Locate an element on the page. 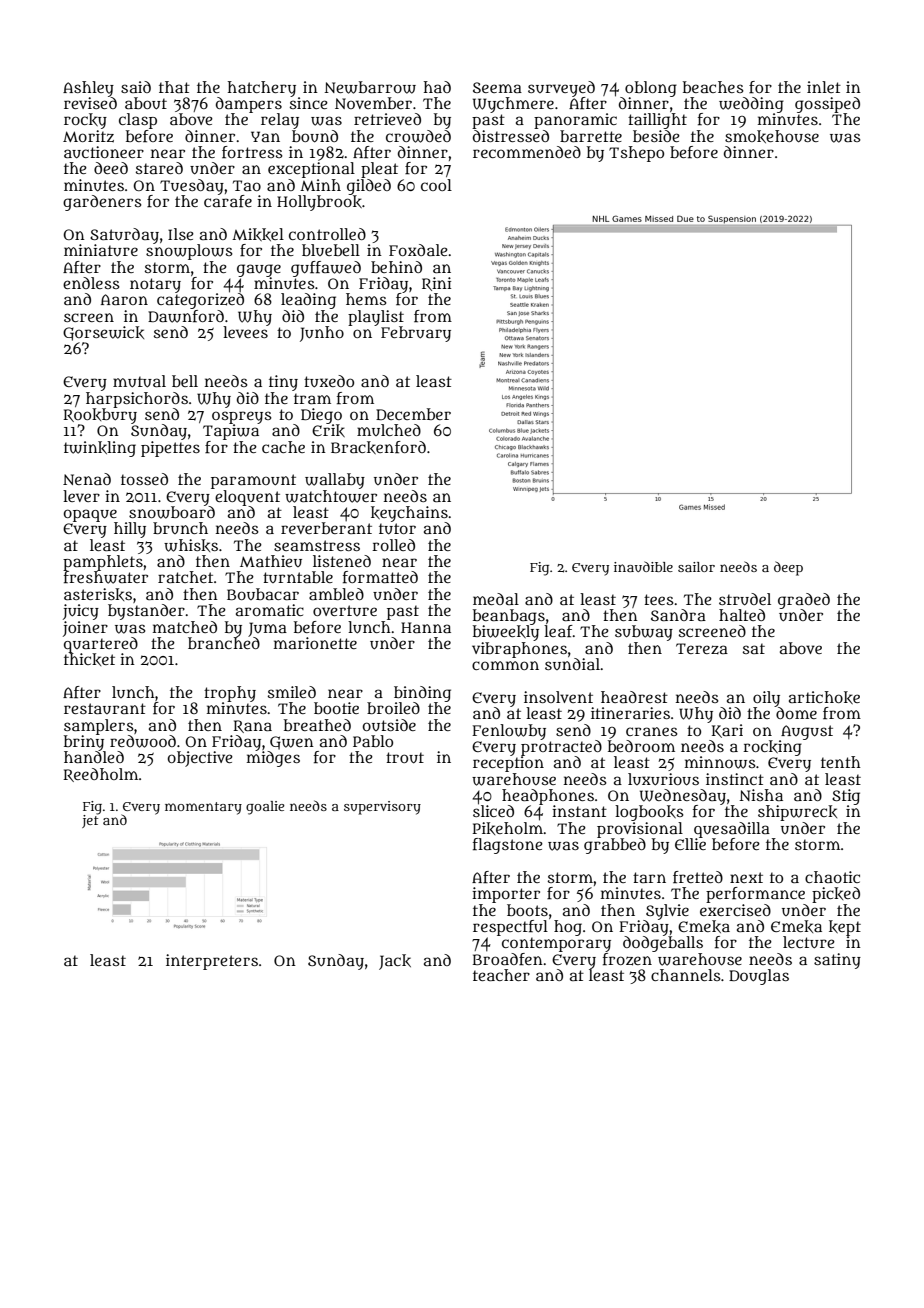 The height and width of the document is (1308, 924). carafe is located at coordinates (228, 201).
